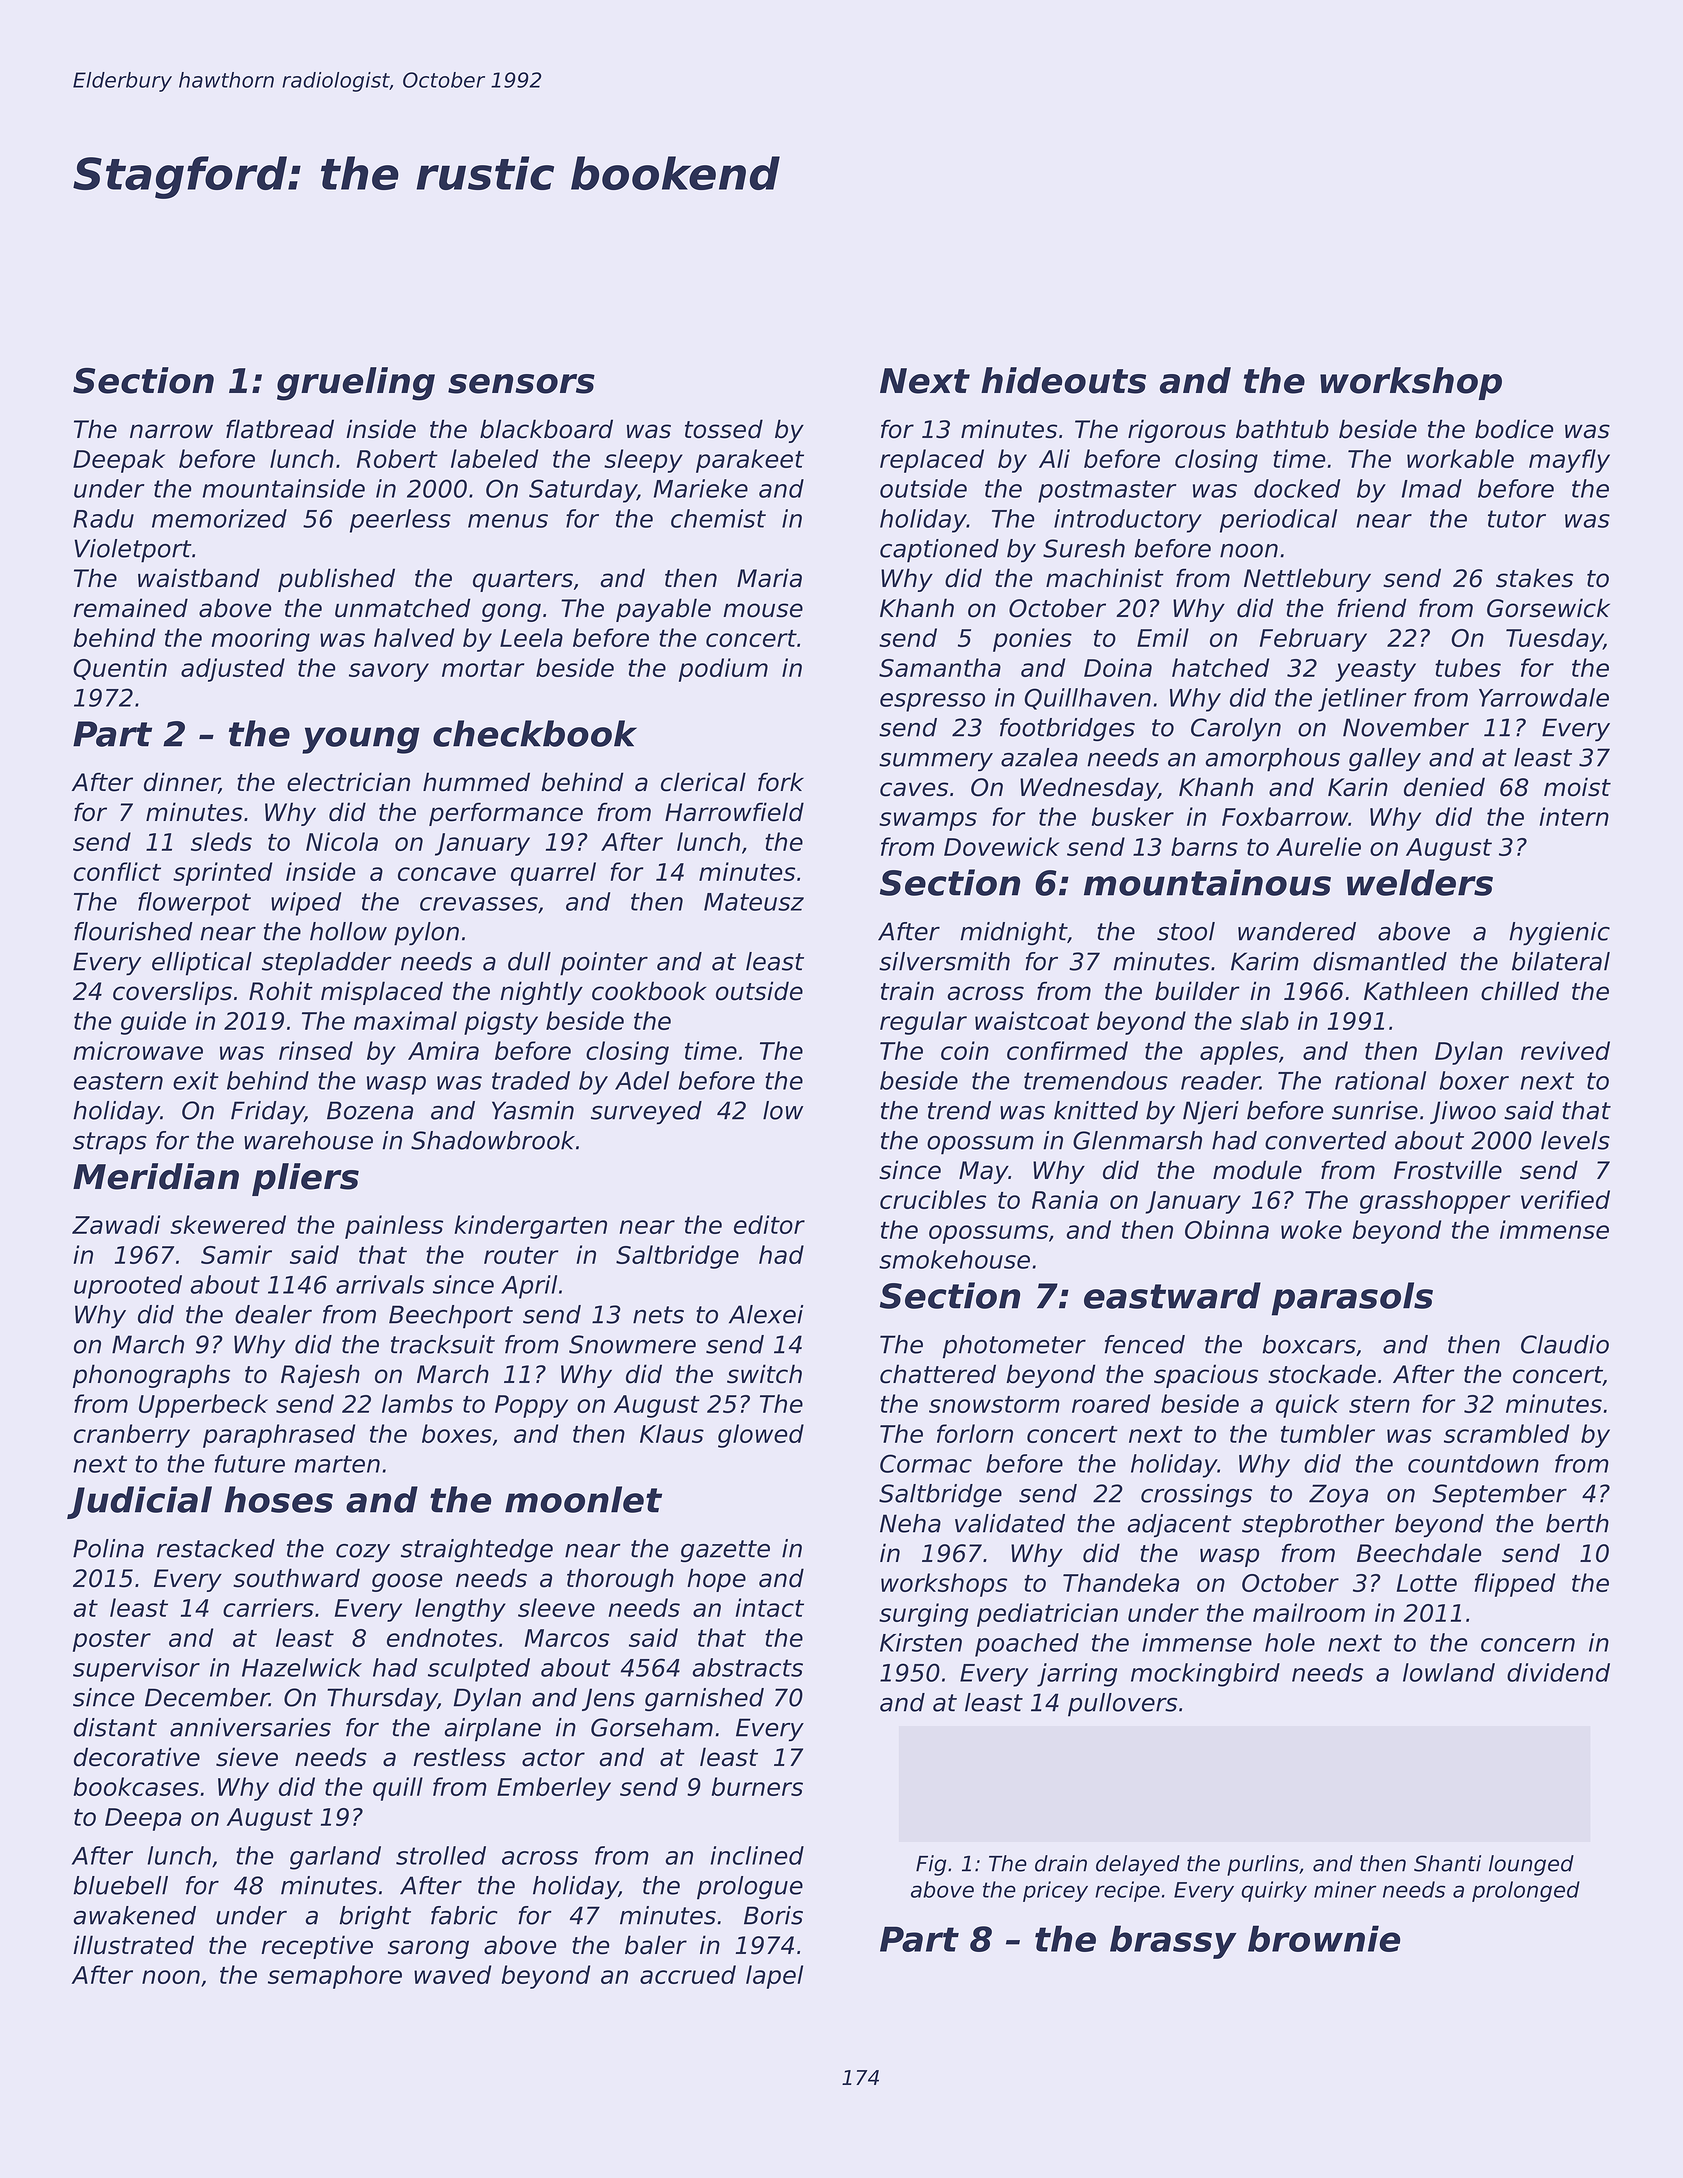 The image size is (1683, 2178). I want to click on editor, so click(769, 1224).
